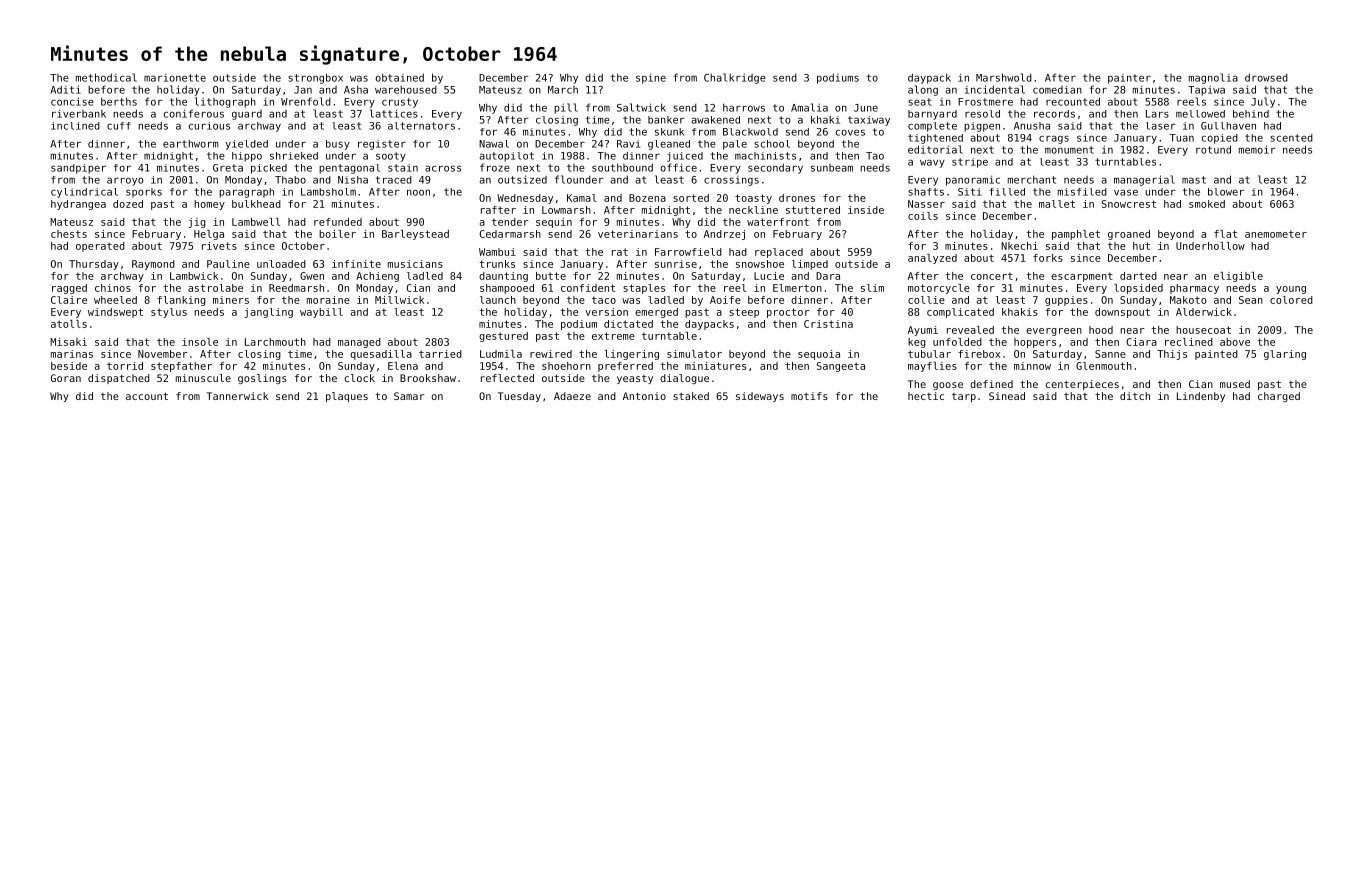 The height and width of the page is (887, 1372). I want to click on spine, so click(651, 78).
